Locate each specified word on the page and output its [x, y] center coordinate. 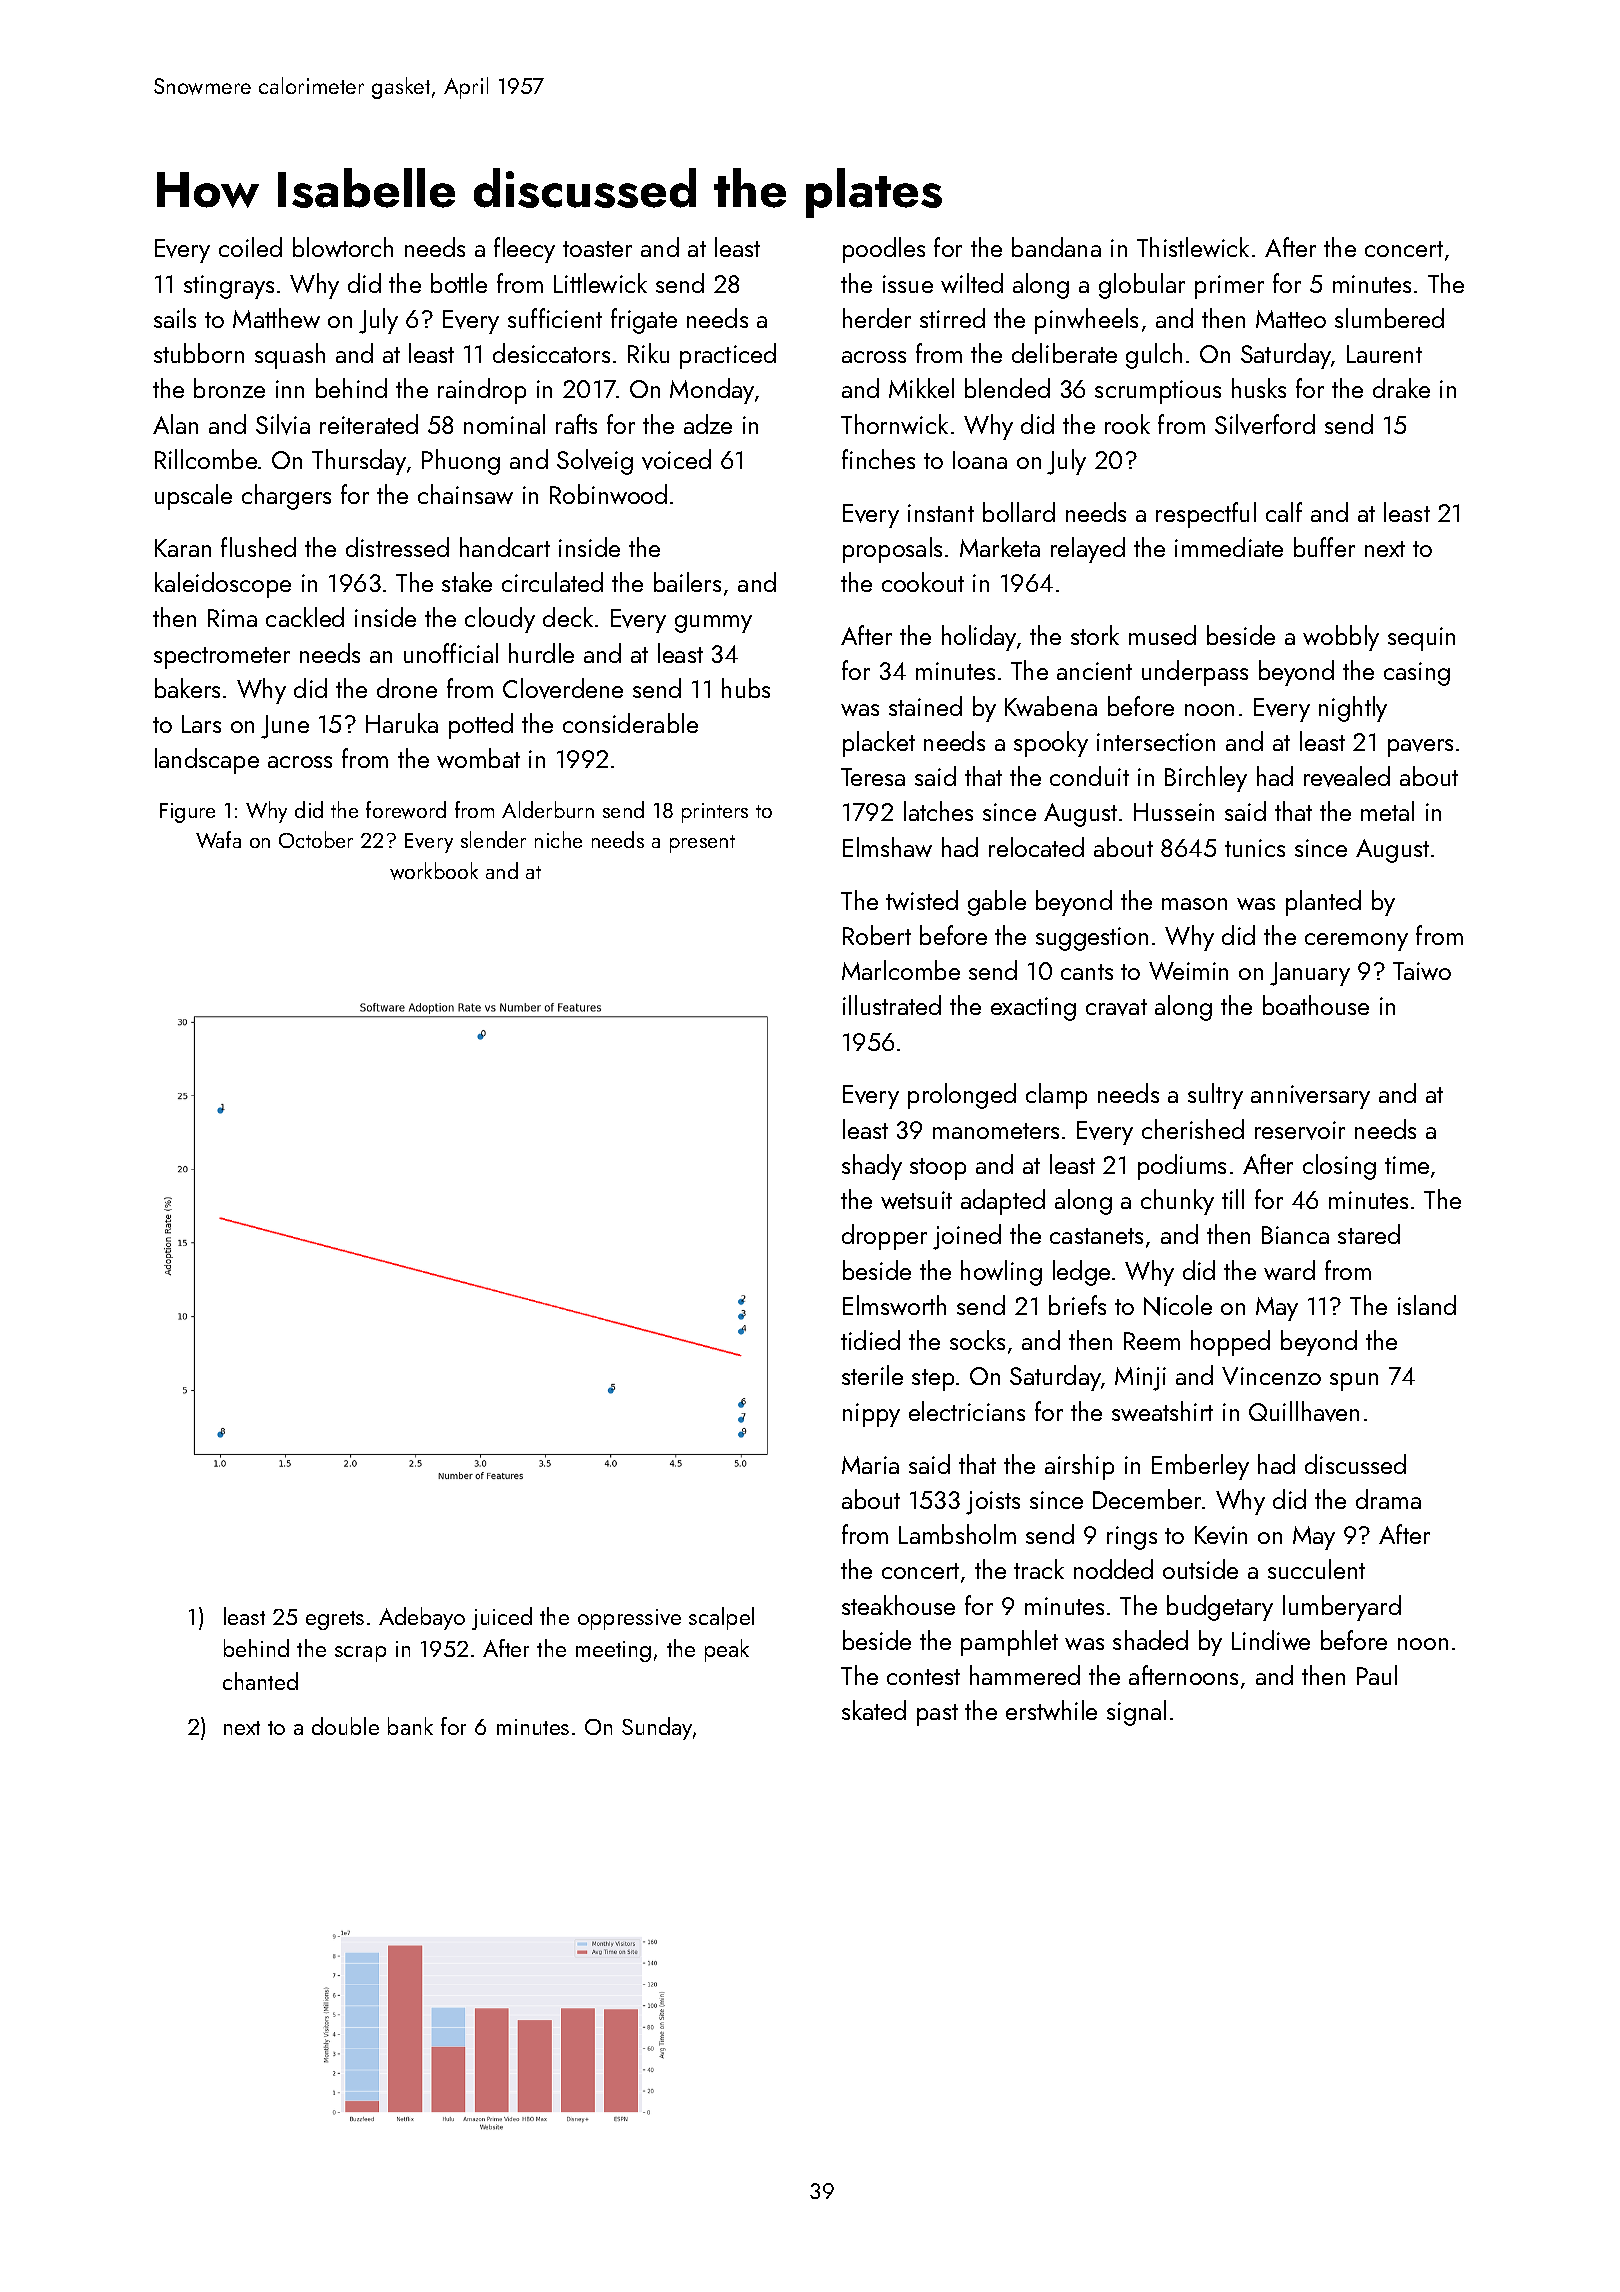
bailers [687, 582]
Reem [1152, 1341]
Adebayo [422, 1618]
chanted [260, 1681]
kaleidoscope [223, 585]
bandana [1056, 247]
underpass [1195, 673]
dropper [884, 1237]
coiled [250, 247]
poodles [884, 250]
